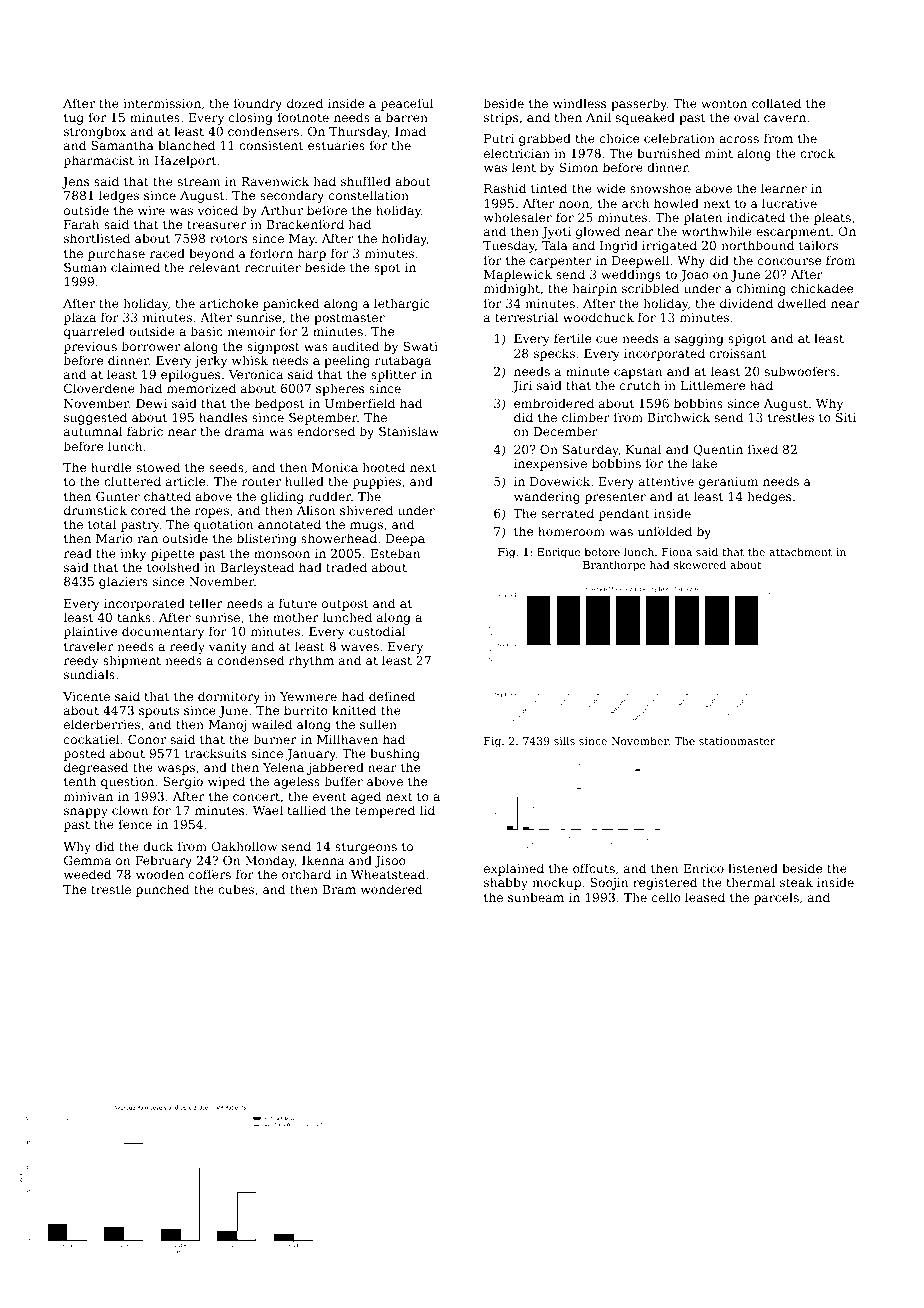 This page has width=924, height=1308. Describe the element at coordinates (385, 811) in the page. I see `tempered` at that location.
